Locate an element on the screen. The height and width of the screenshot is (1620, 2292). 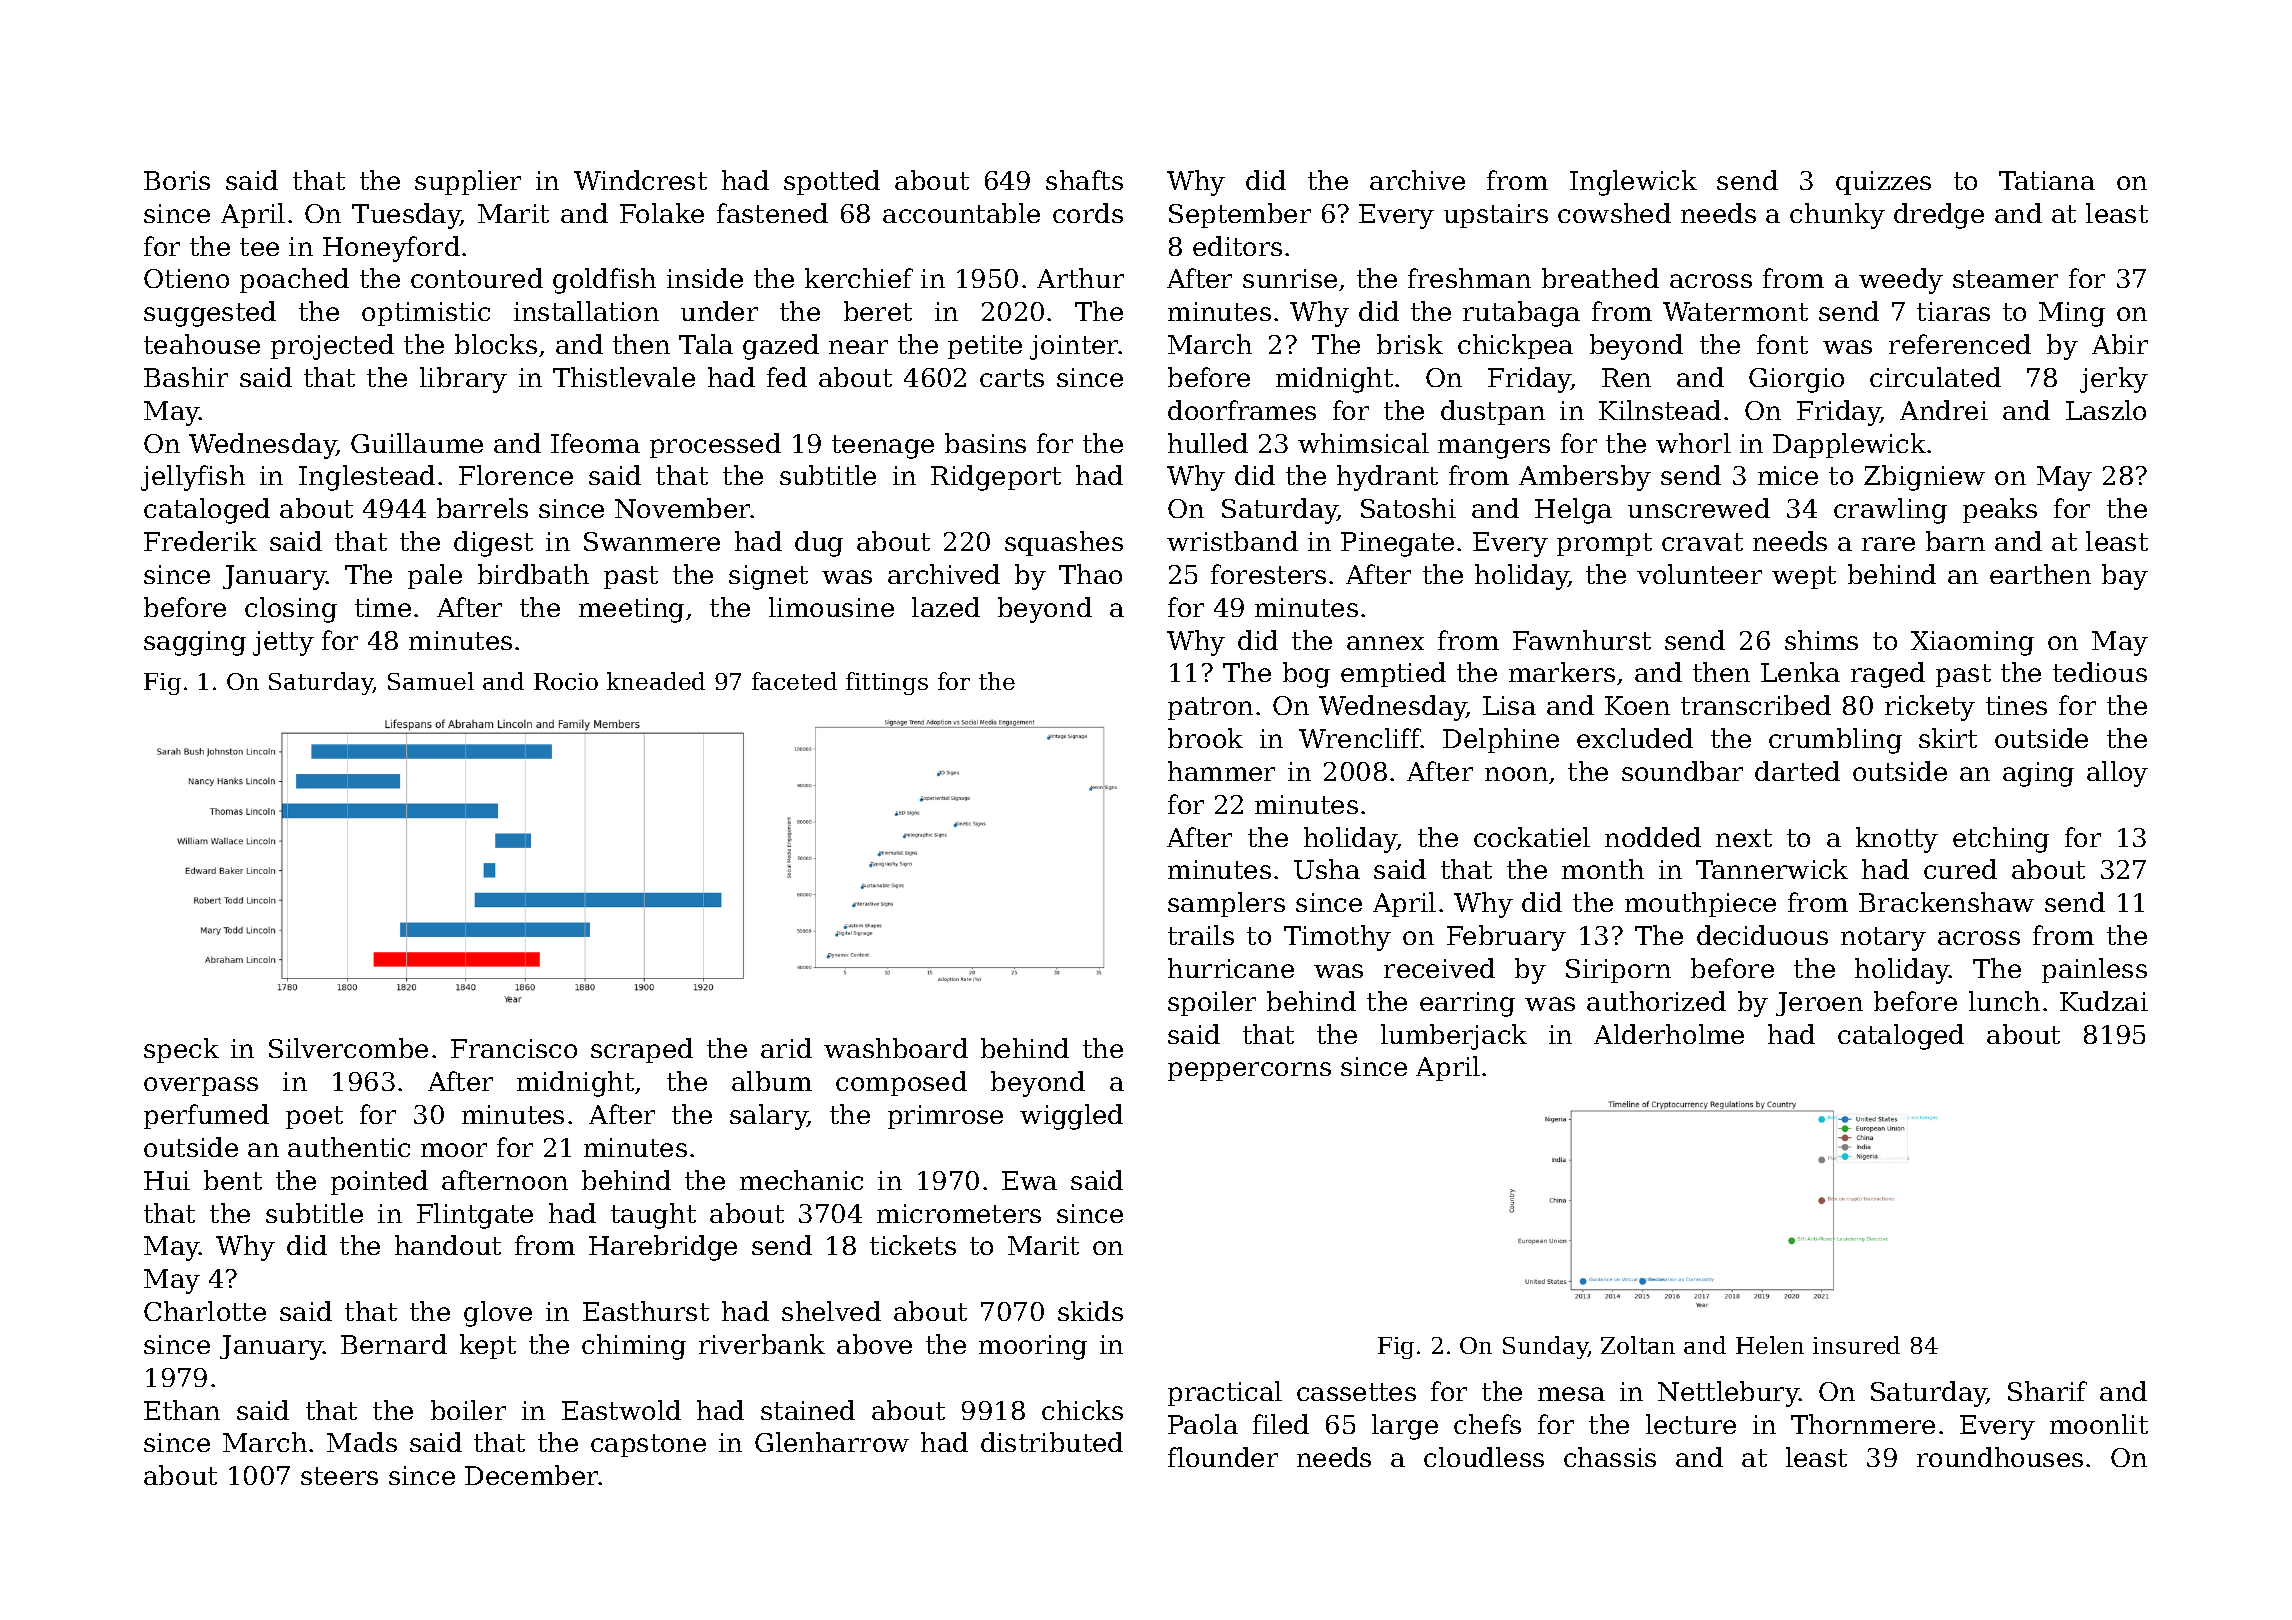
Windcrest is located at coordinates (640, 180).
